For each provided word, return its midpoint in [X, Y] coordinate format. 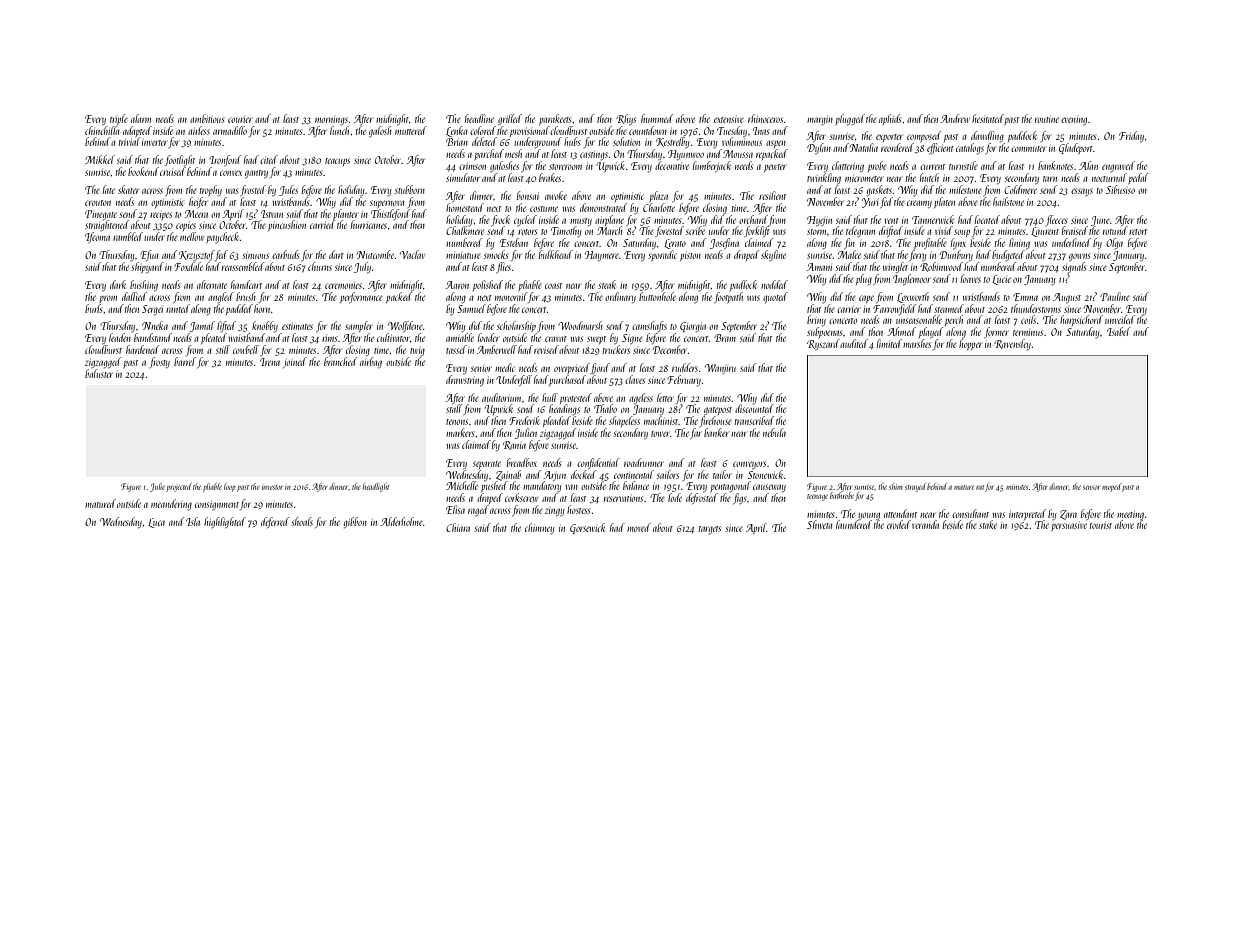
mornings [331, 121]
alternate [212, 284]
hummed [657, 118]
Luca [156, 523]
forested [669, 231]
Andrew [955, 118]
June [1100, 221]
